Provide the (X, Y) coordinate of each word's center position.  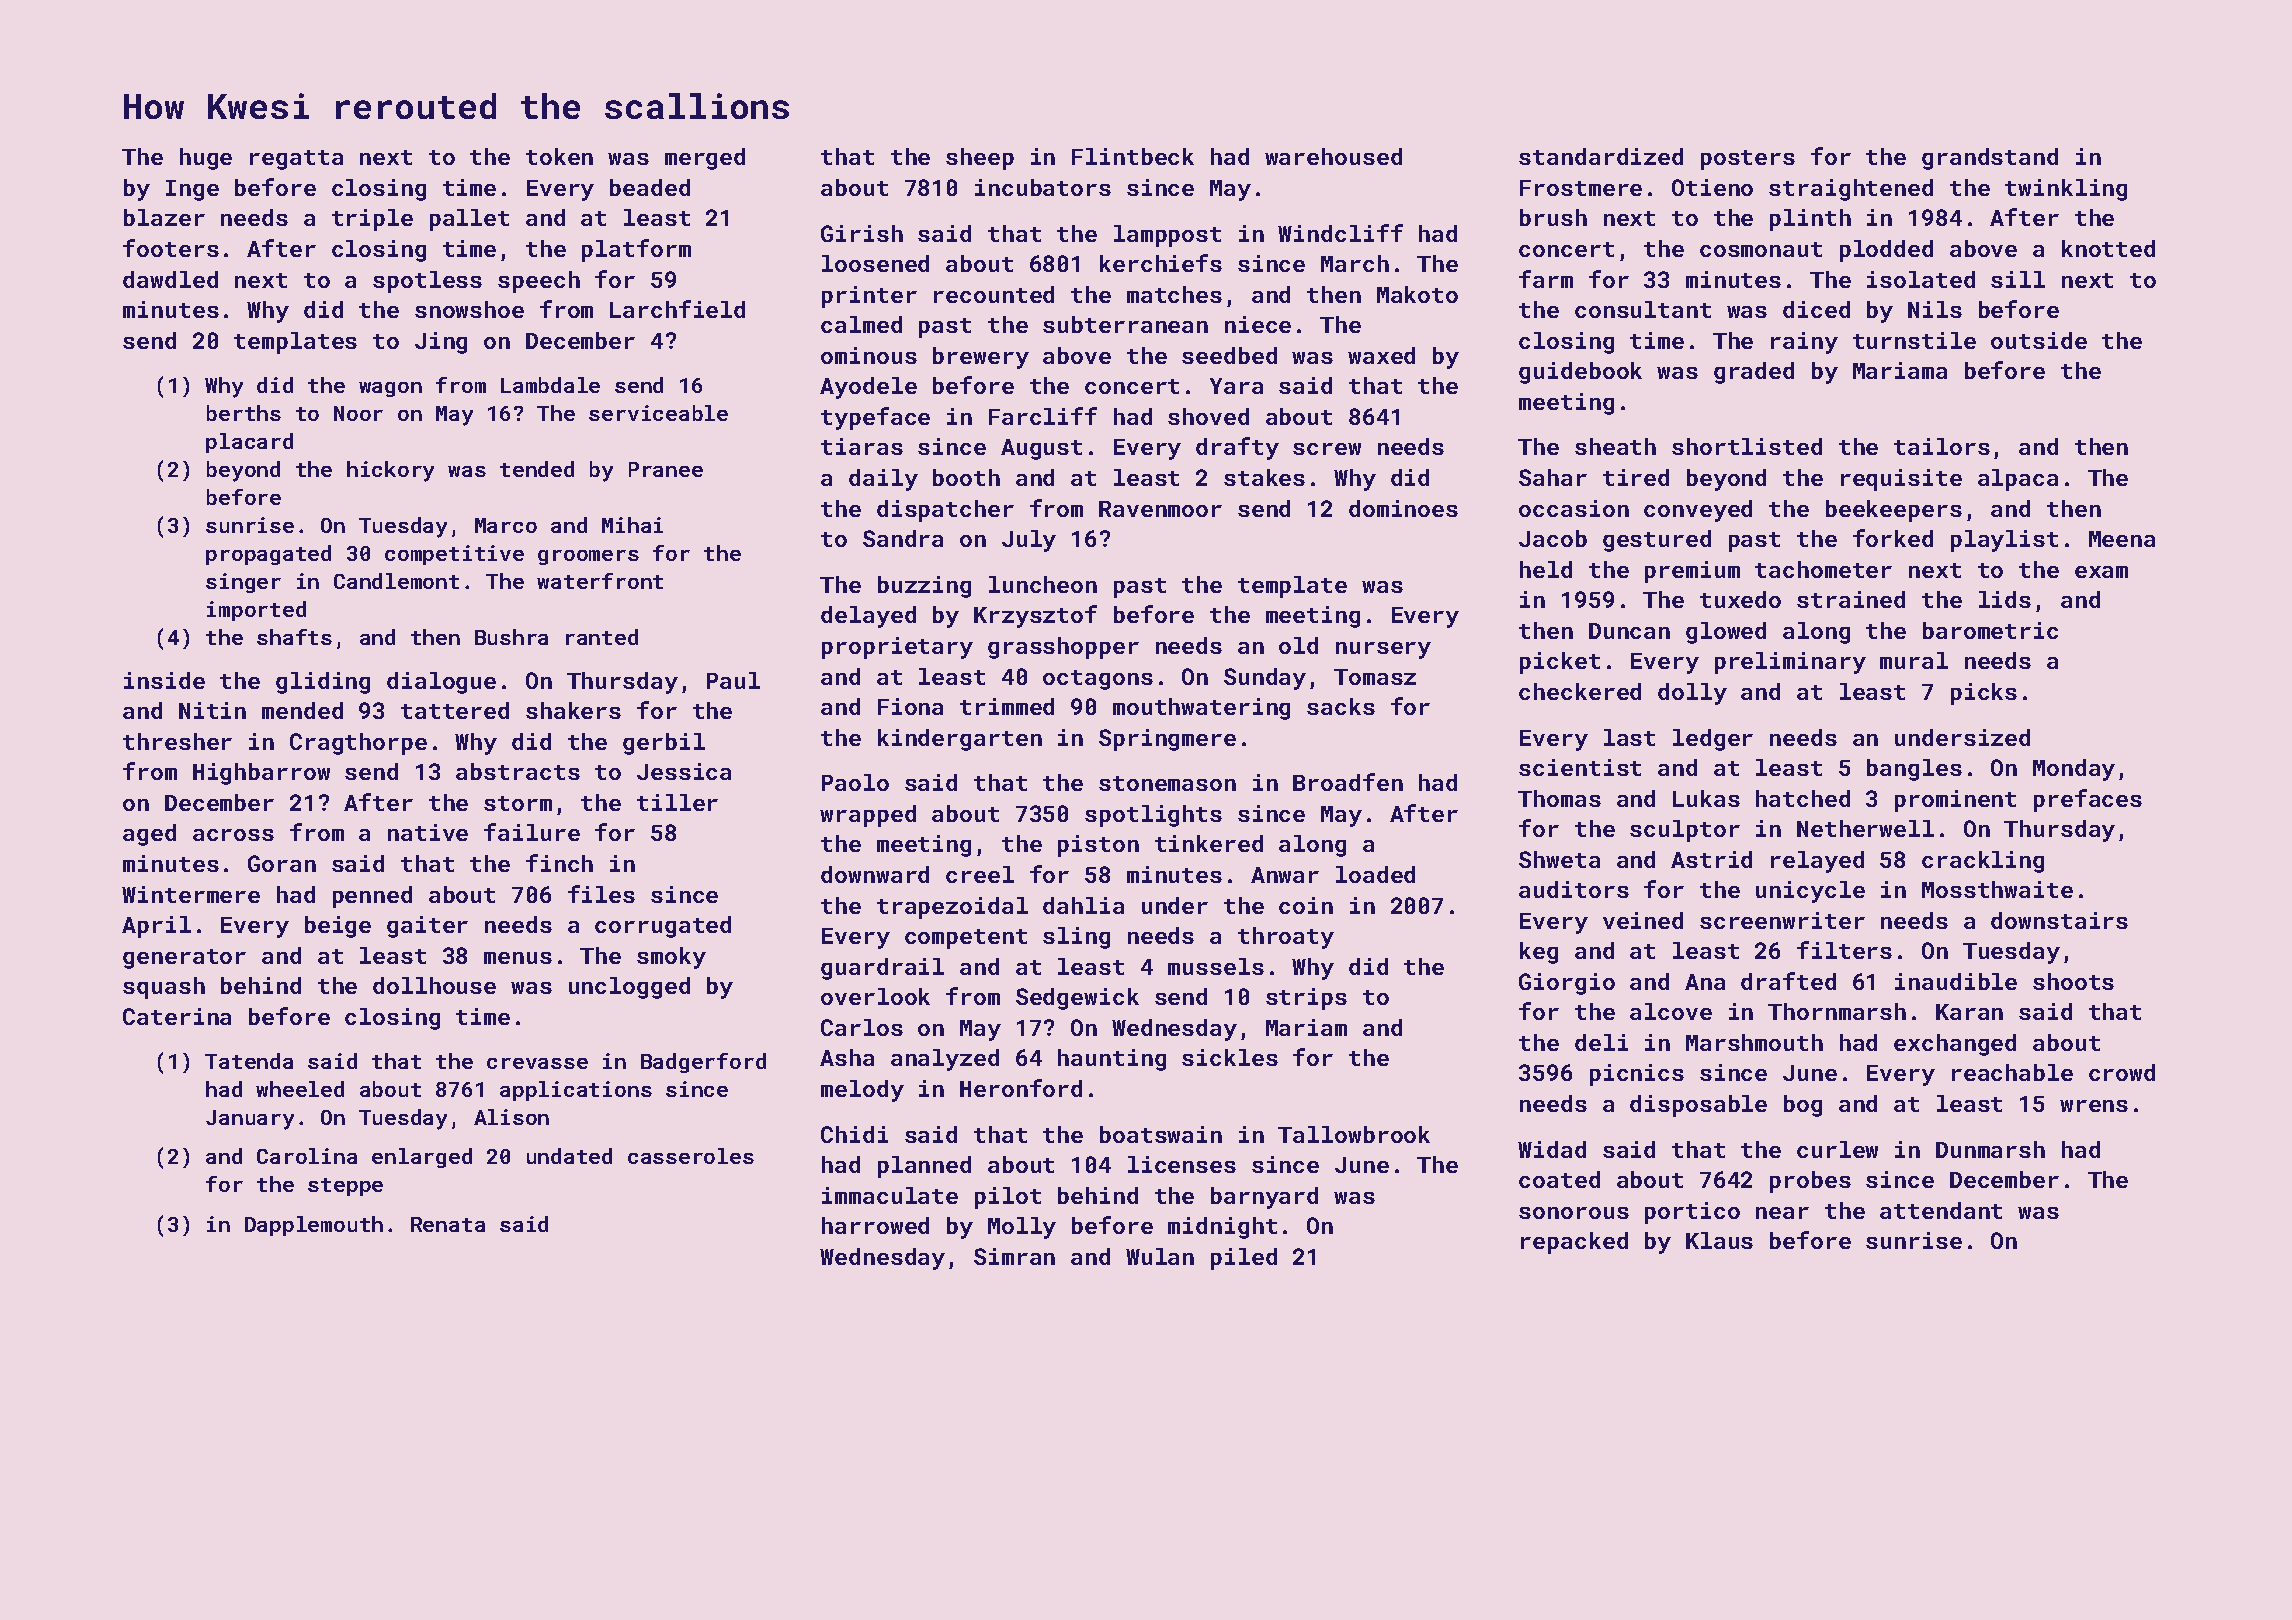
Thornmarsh (1837, 1011)
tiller (677, 802)
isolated (1921, 279)
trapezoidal (952, 908)
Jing (441, 343)
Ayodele (868, 388)
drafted (1788, 981)
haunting (1112, 1060)
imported (256, 611)
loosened (875, 263)
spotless (427, 282)
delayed (868, 617)
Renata (448, 1224)
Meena (2122, 539)
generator (184, 959)
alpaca (2018, 480)
